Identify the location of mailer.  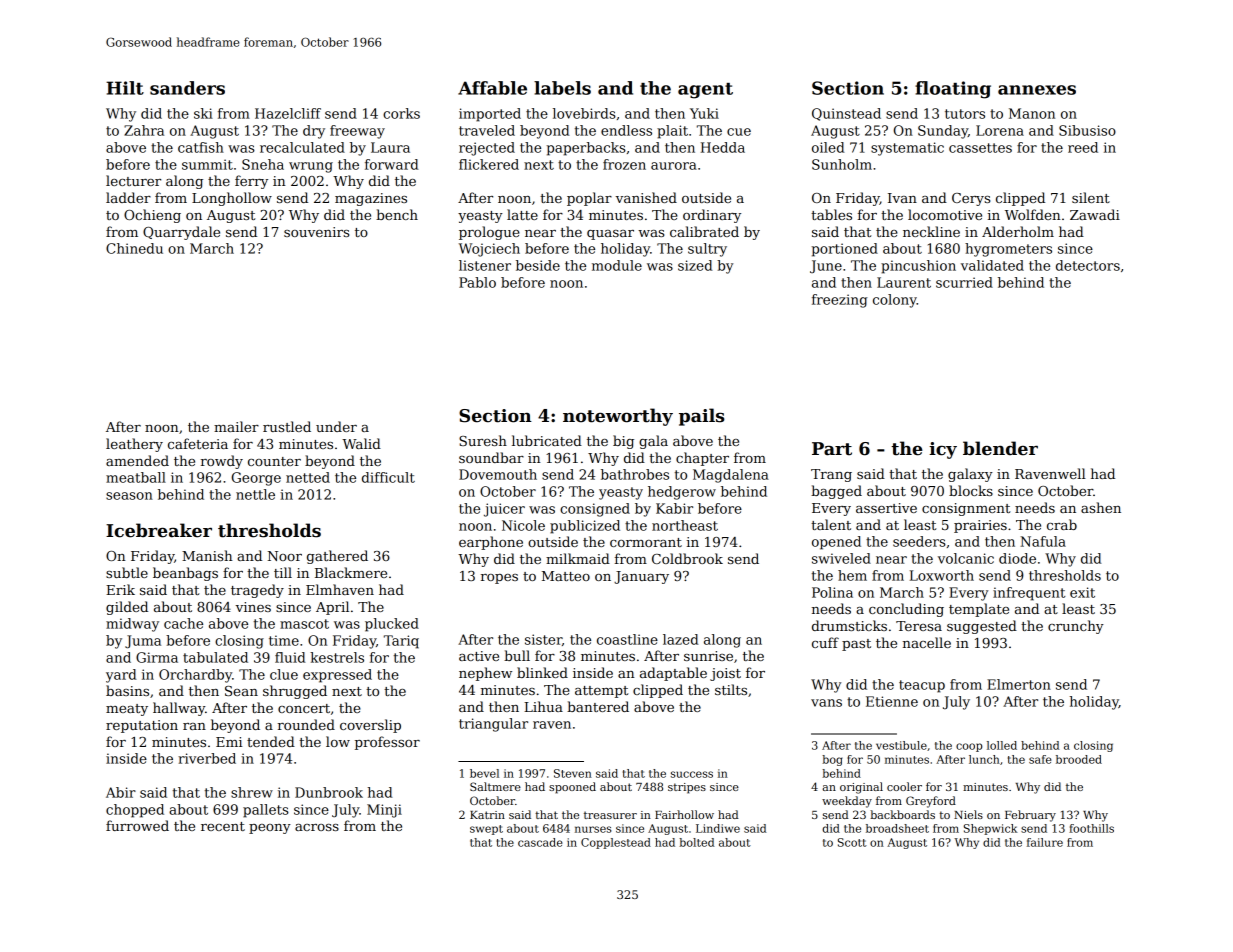
(236, 426).
